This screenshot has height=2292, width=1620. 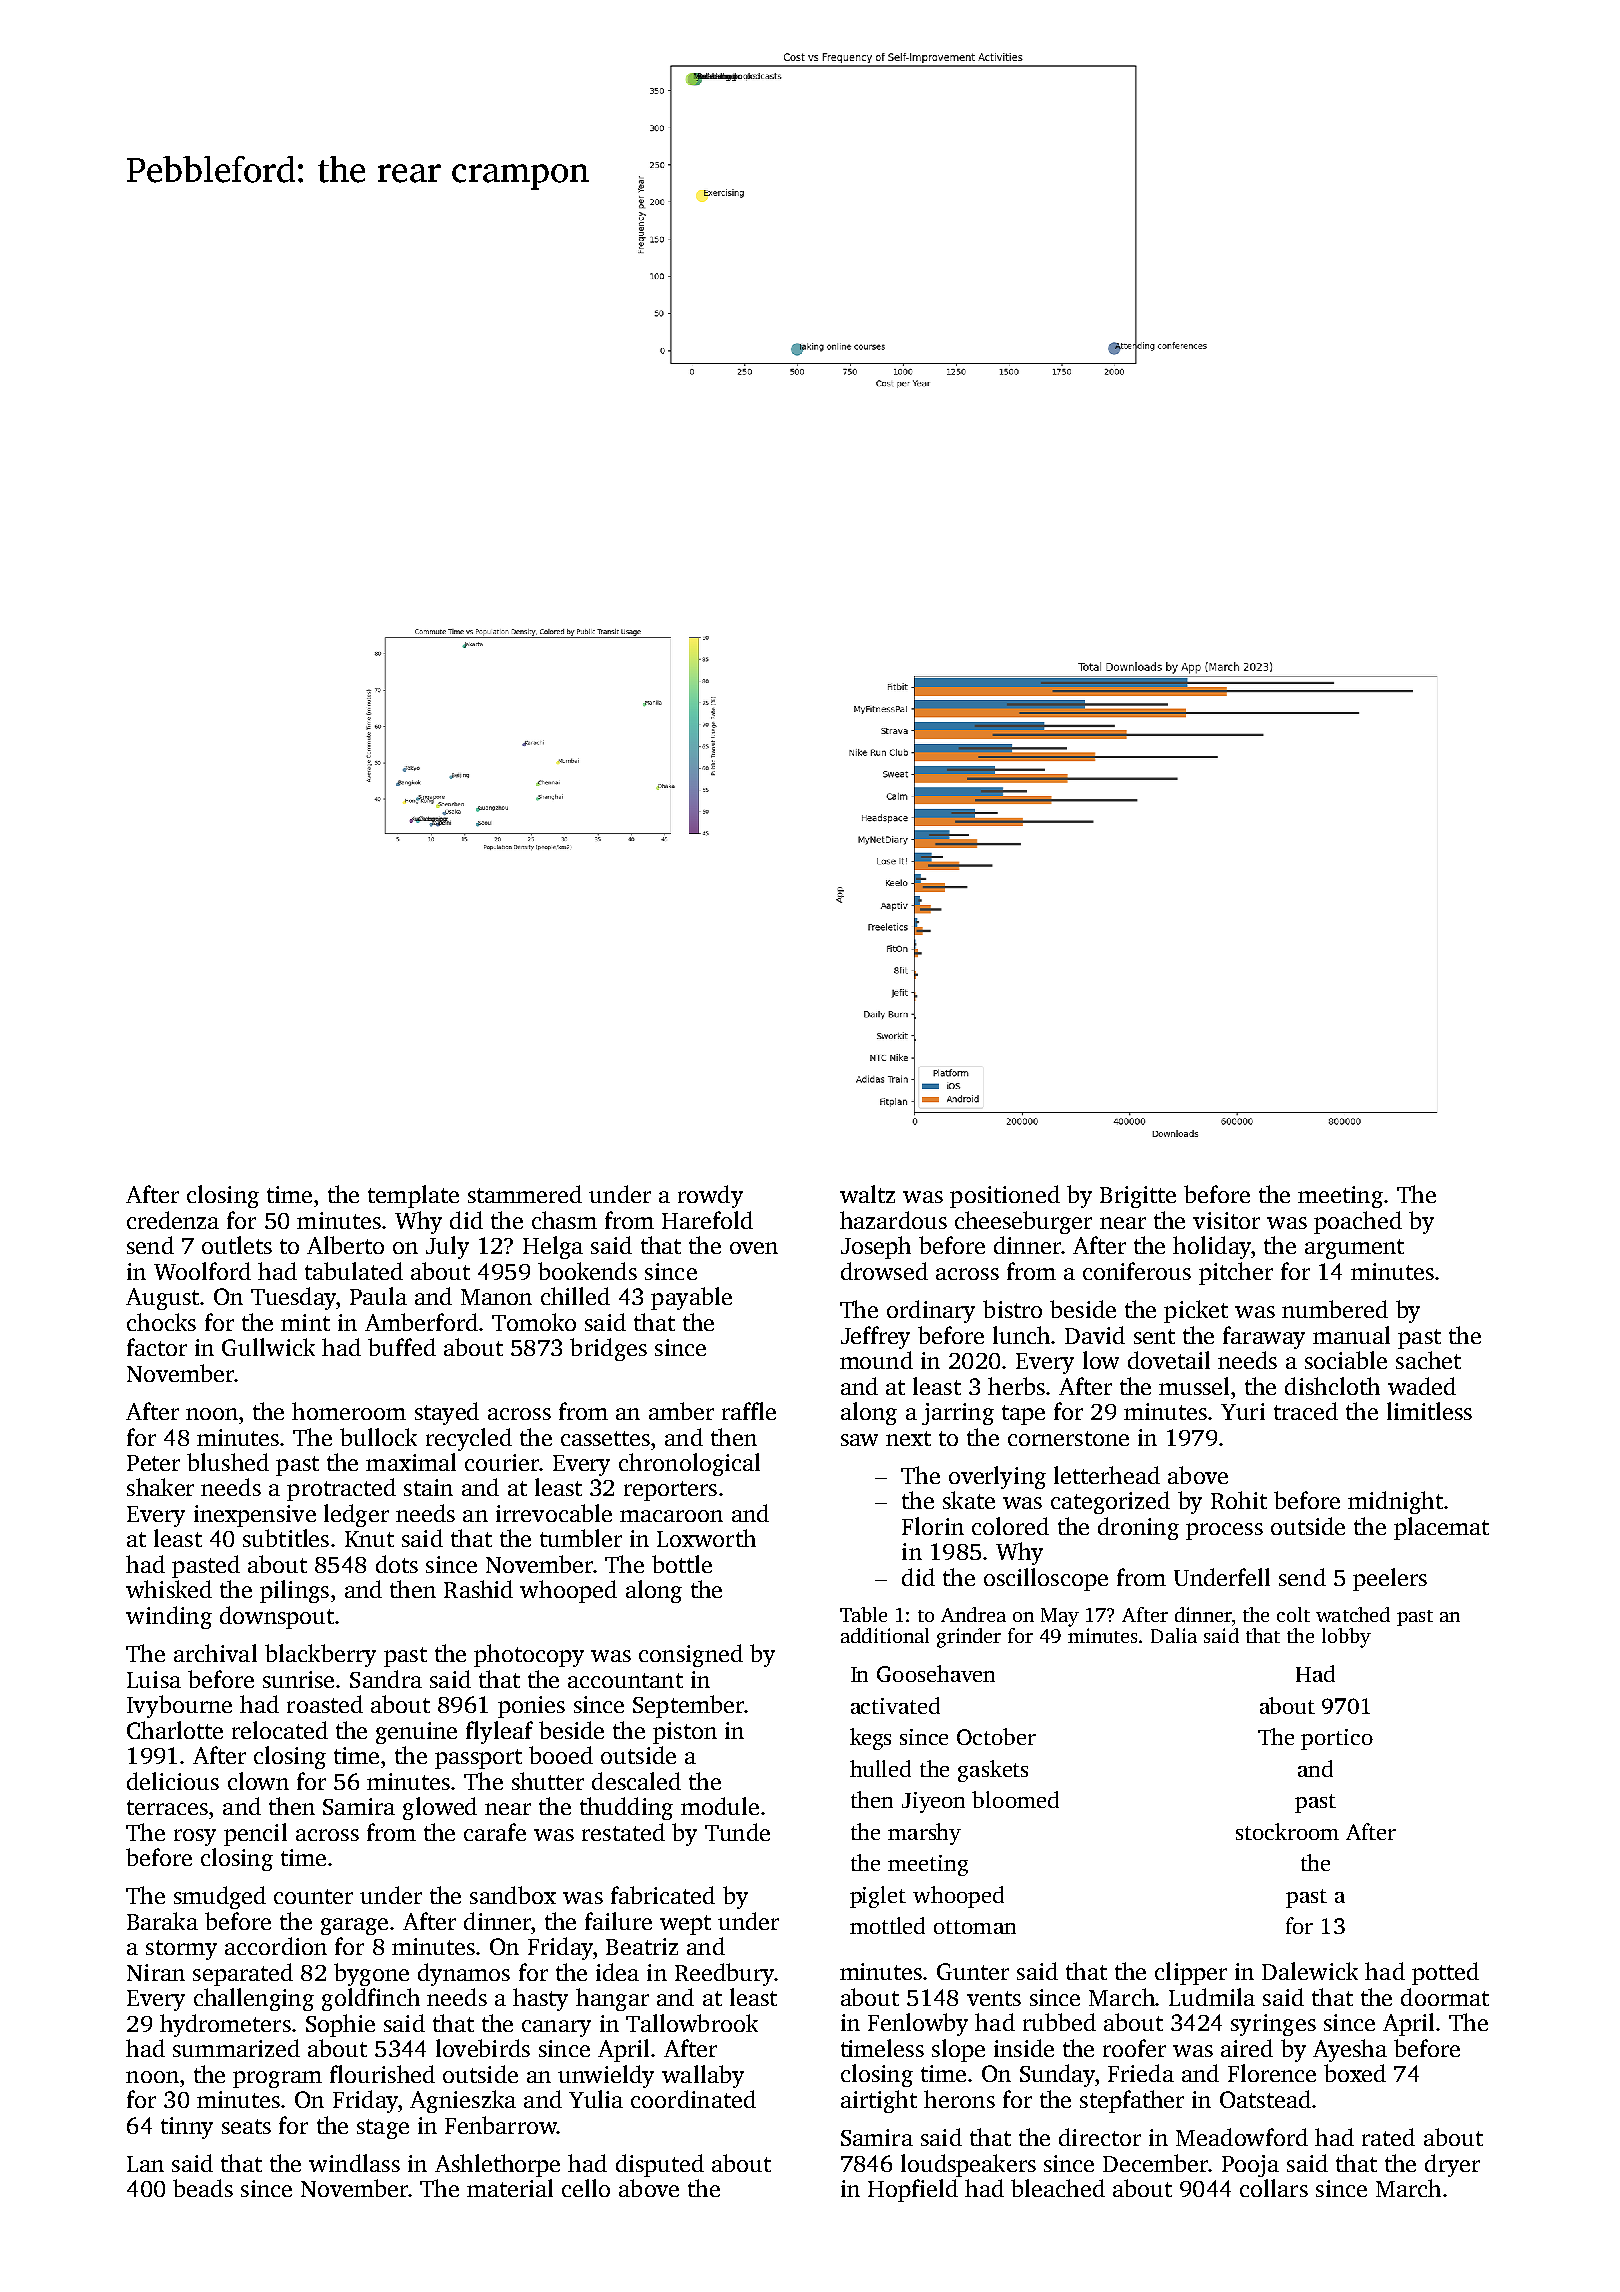 I want to click on raffle, so click(x=749, y=1411).
